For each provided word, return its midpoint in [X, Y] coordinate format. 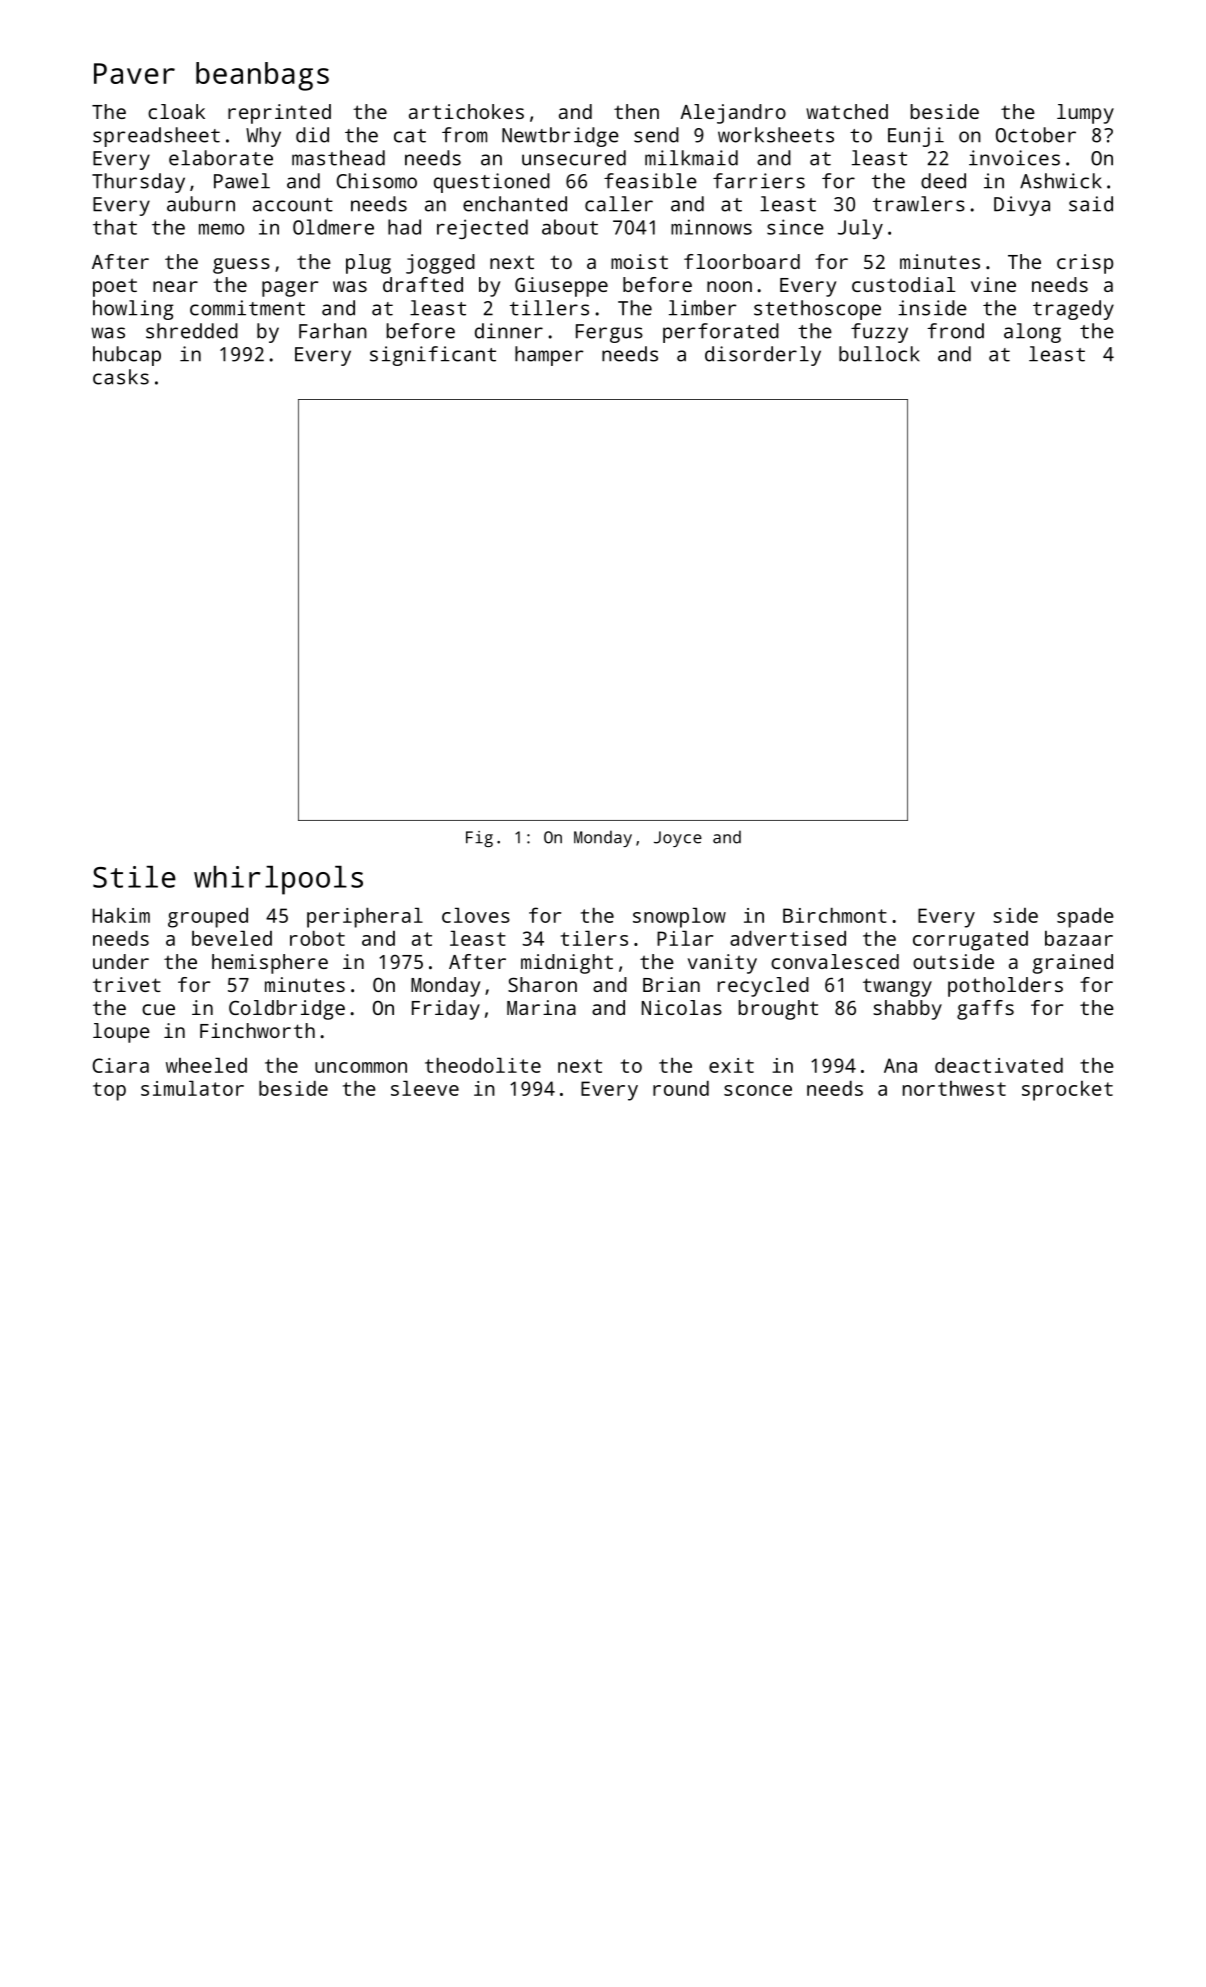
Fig [479, 839]
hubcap [127, 356]
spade [1085, 918]
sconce [758, 1090]
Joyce [678, 839]
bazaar [1079, 938]
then [636, 111]
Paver [134, 73]
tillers [549, 308]
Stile [134, 877]
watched [847, 111]
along [1032, 333]
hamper [549, 356]
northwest [954, 1088]
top [109, 1091]
